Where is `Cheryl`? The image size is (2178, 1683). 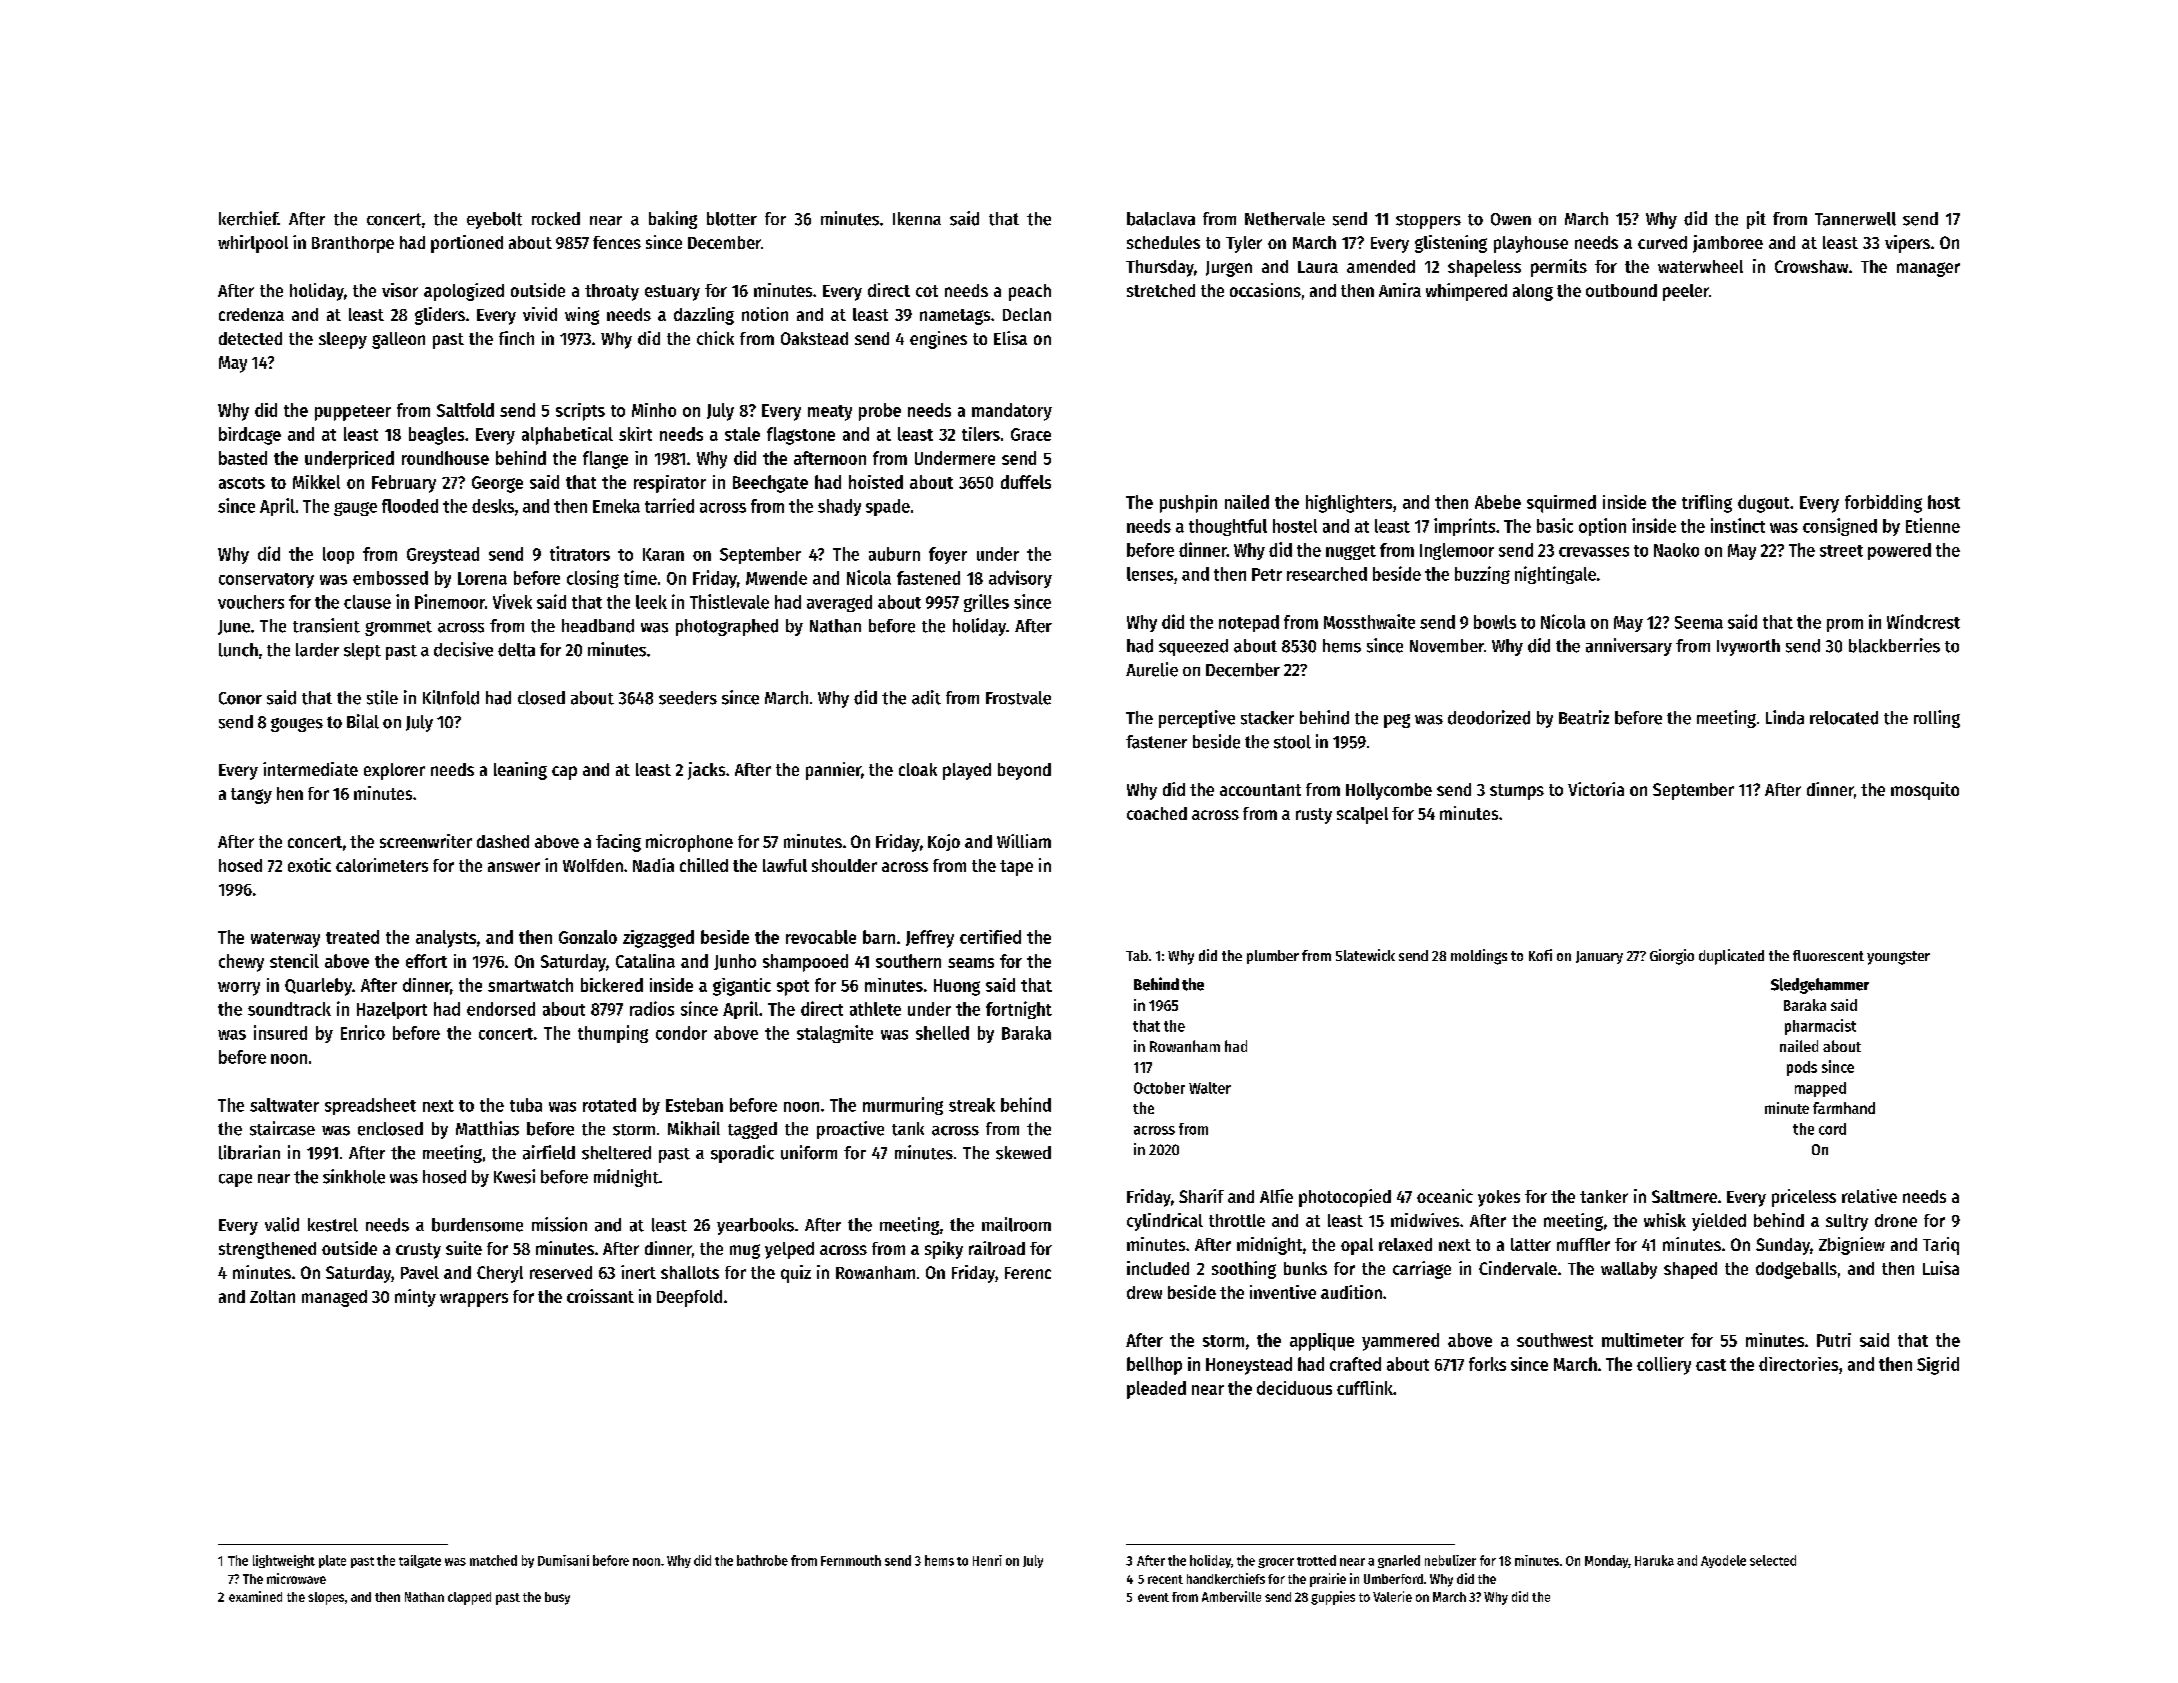
Cheryl is located at coordinates (500, 1274).
